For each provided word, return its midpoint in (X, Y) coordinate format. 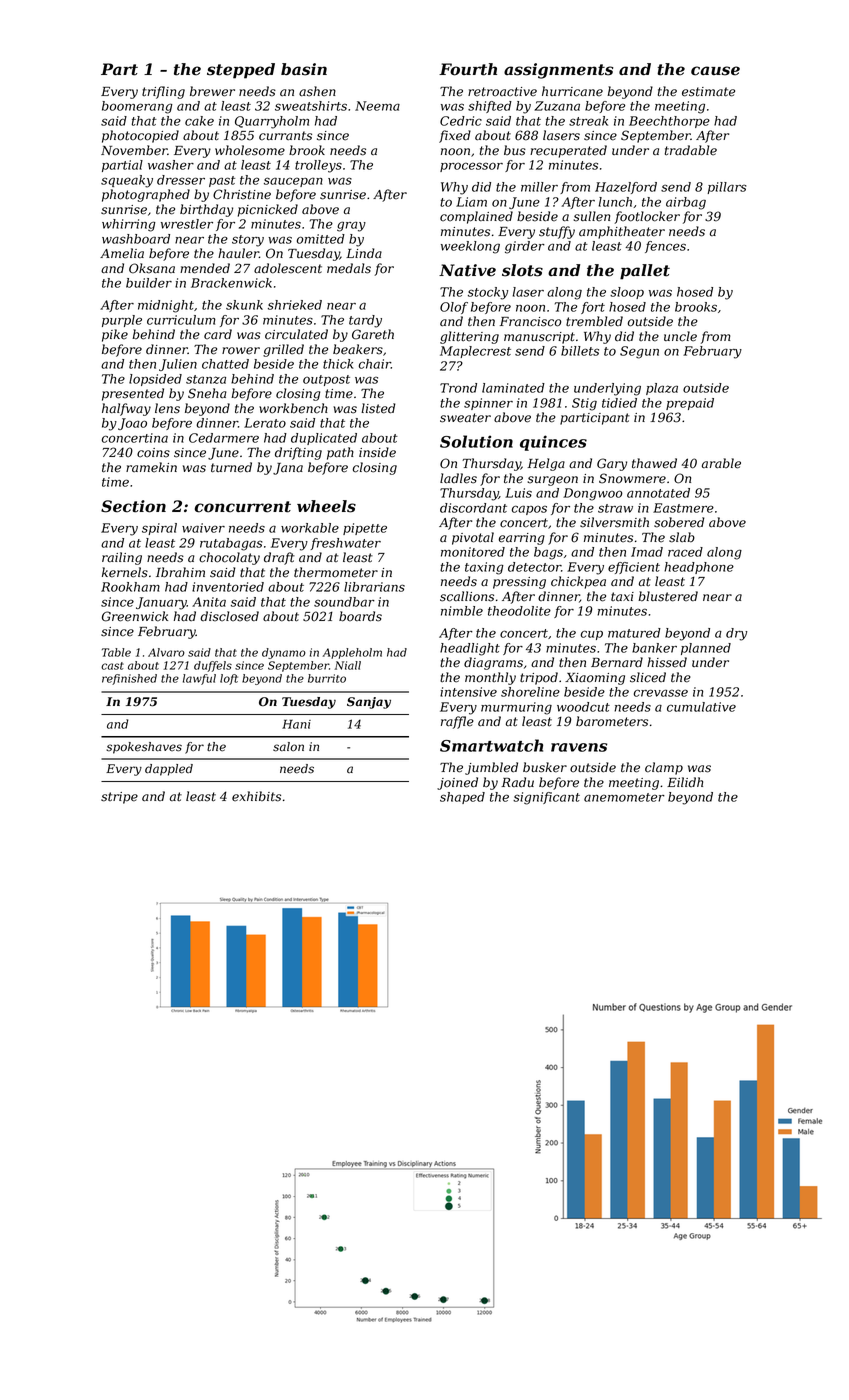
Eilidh (685, 782)
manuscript (539, 338)
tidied (619, 403)
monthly (490, 678)
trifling (163, 92)
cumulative (701, 707)
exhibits (256, 796)
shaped (462, 798)
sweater (465, 418)
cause (715, 71)
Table (116, 652)
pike (115, 335)
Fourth (468, 69)
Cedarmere (224, 438)
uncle (680, 336)
